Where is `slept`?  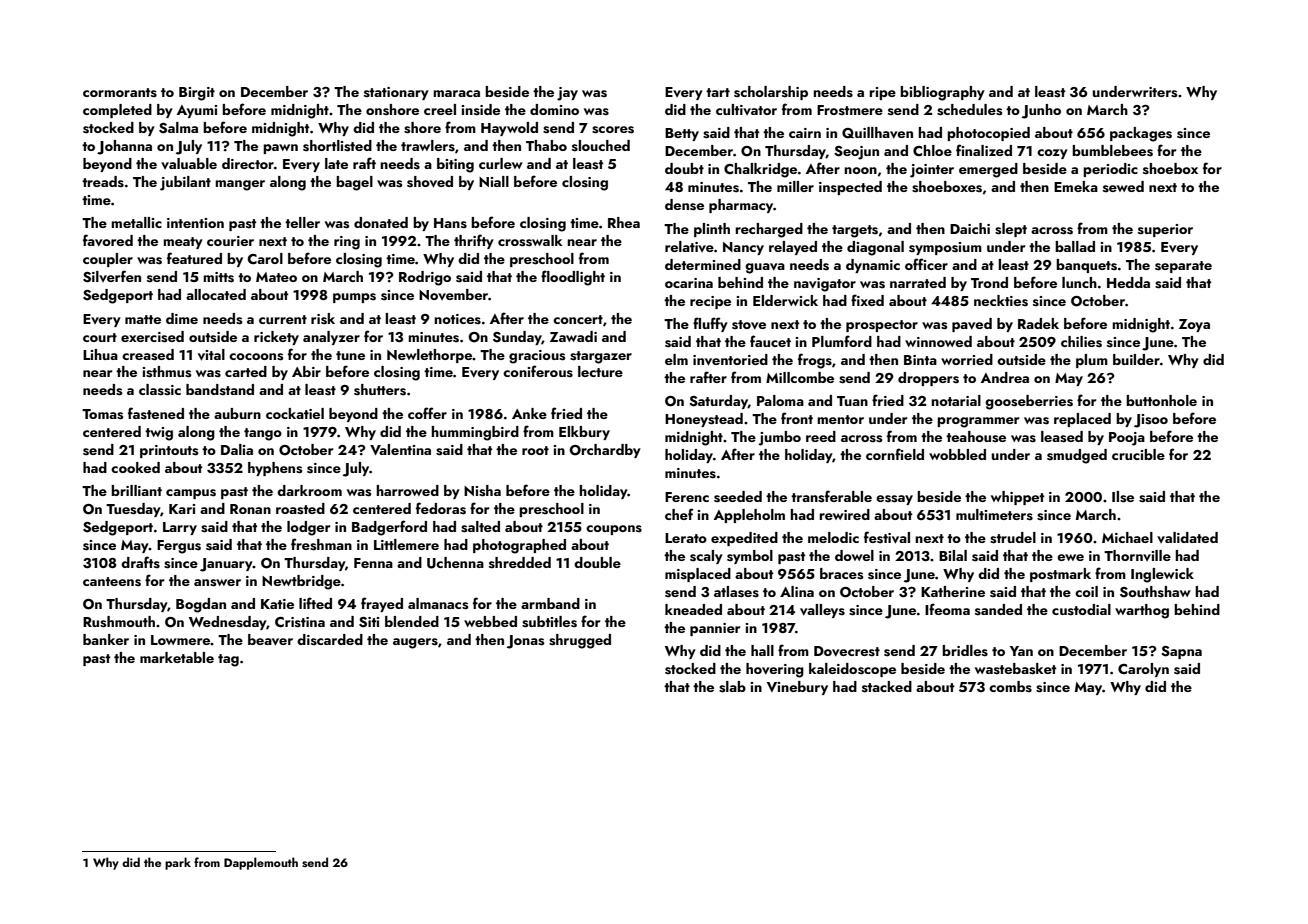 slept is located at coordinates (1011, 230).
